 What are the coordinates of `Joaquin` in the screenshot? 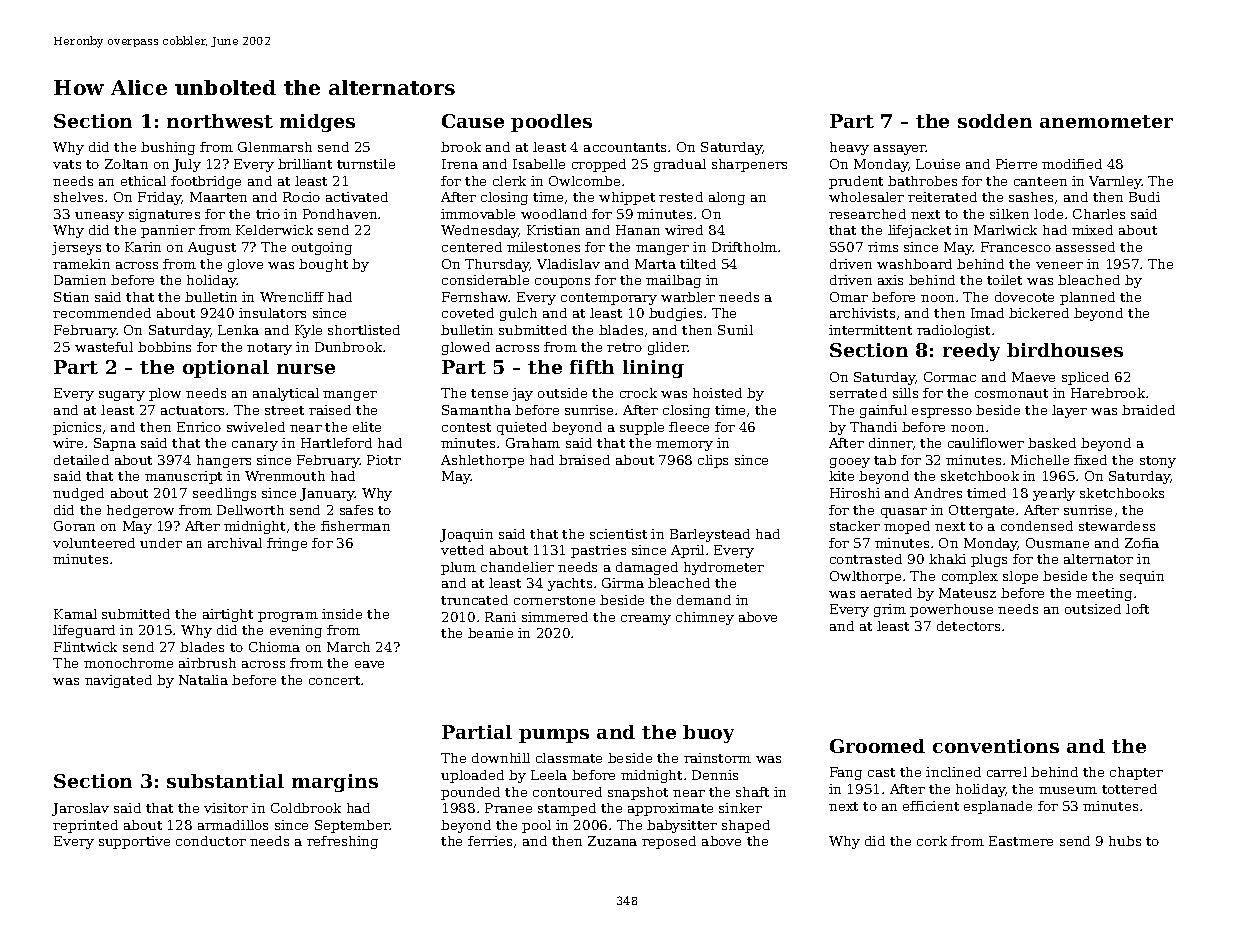 It's located at (466, 535).
